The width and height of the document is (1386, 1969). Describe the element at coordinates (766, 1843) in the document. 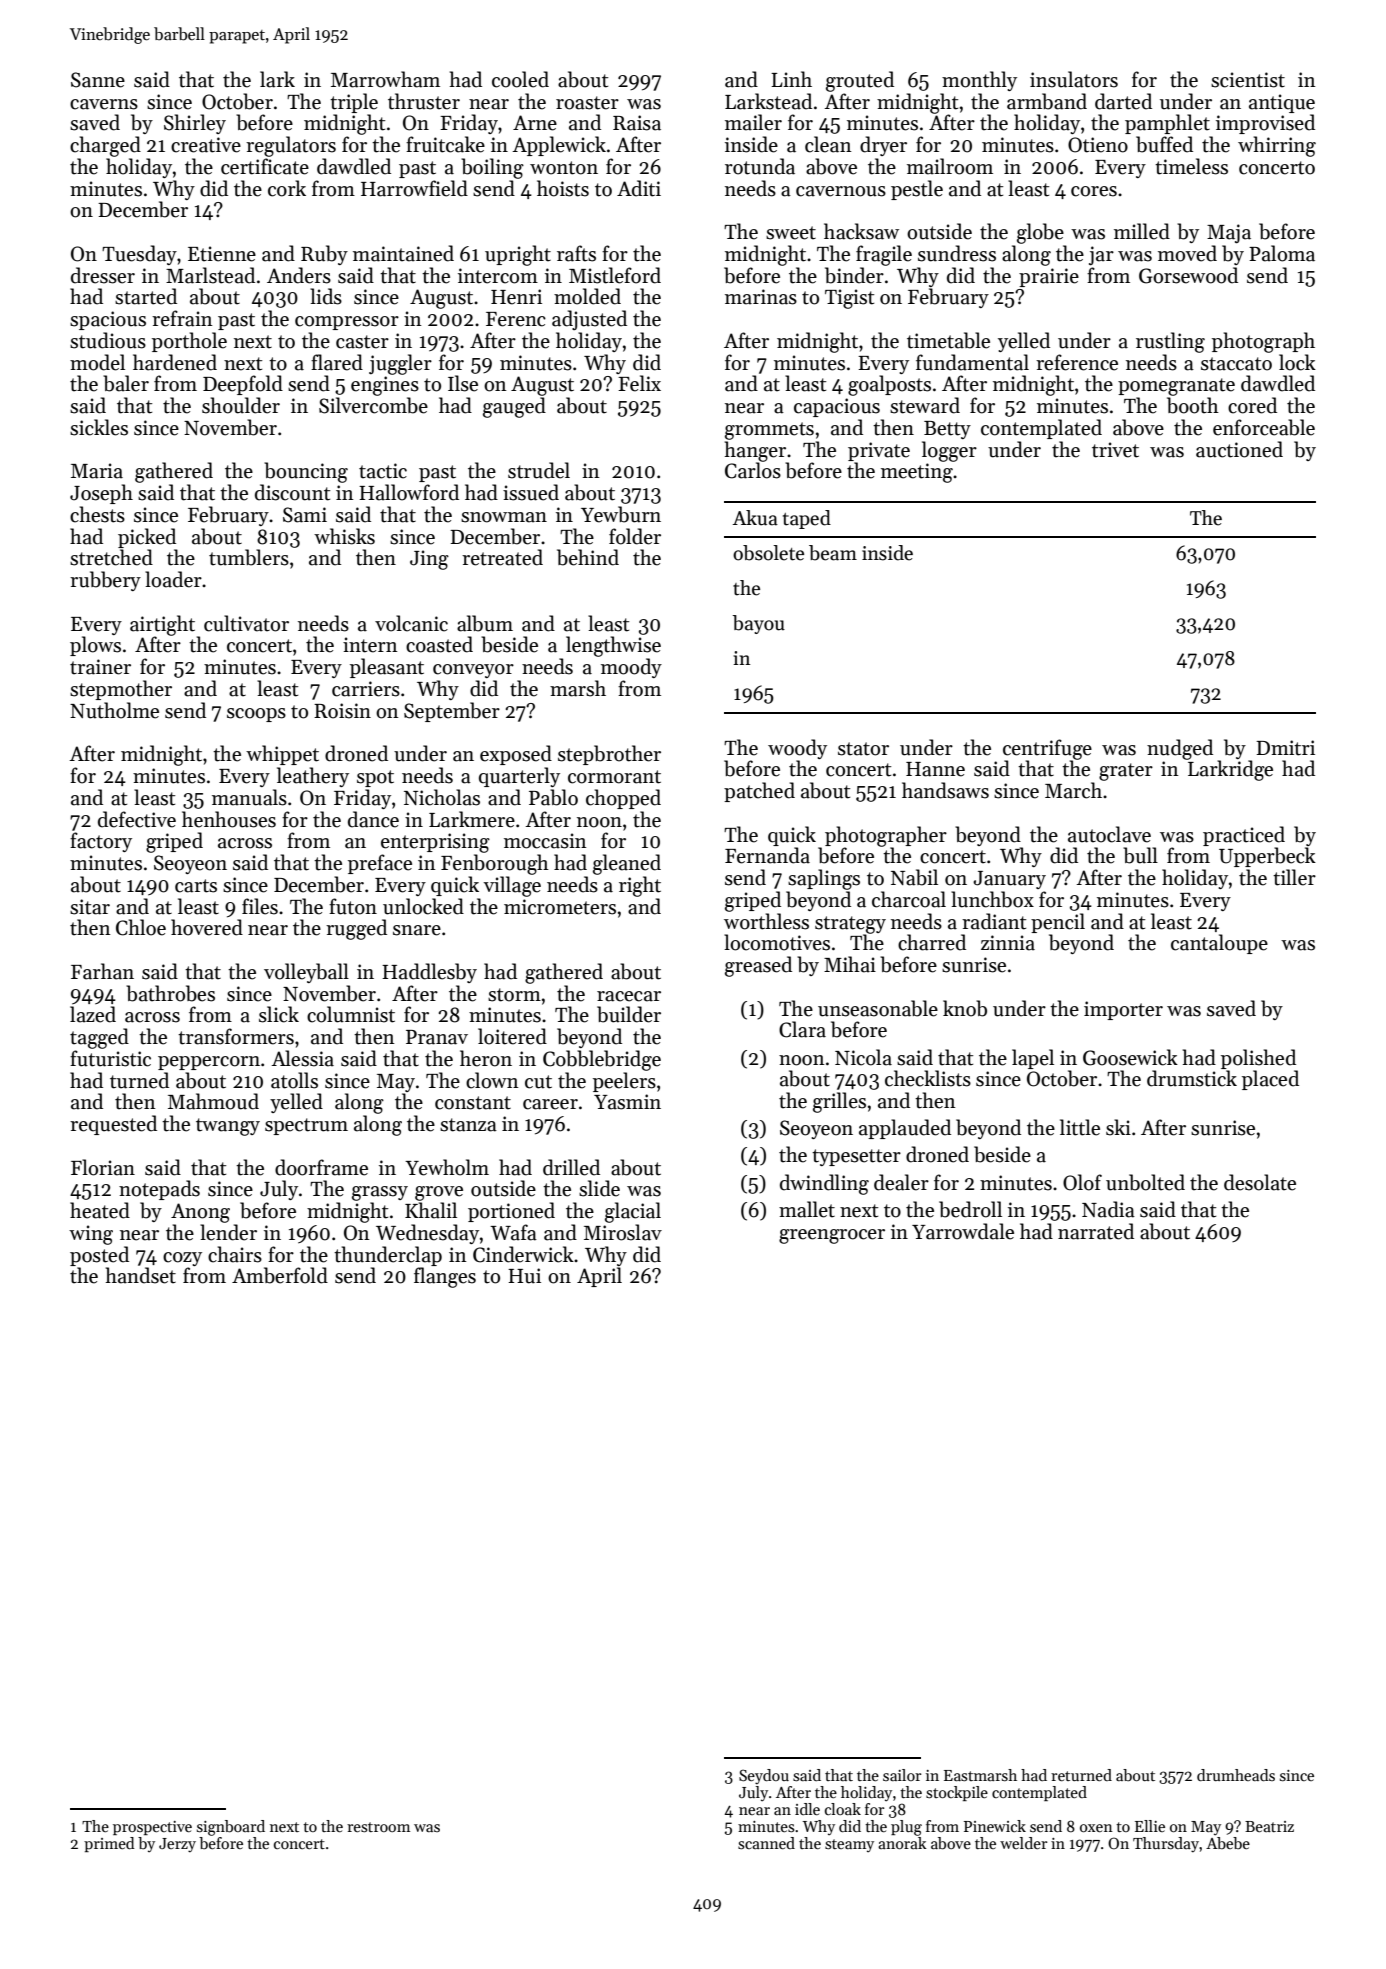

I see `scanned` at that location.
